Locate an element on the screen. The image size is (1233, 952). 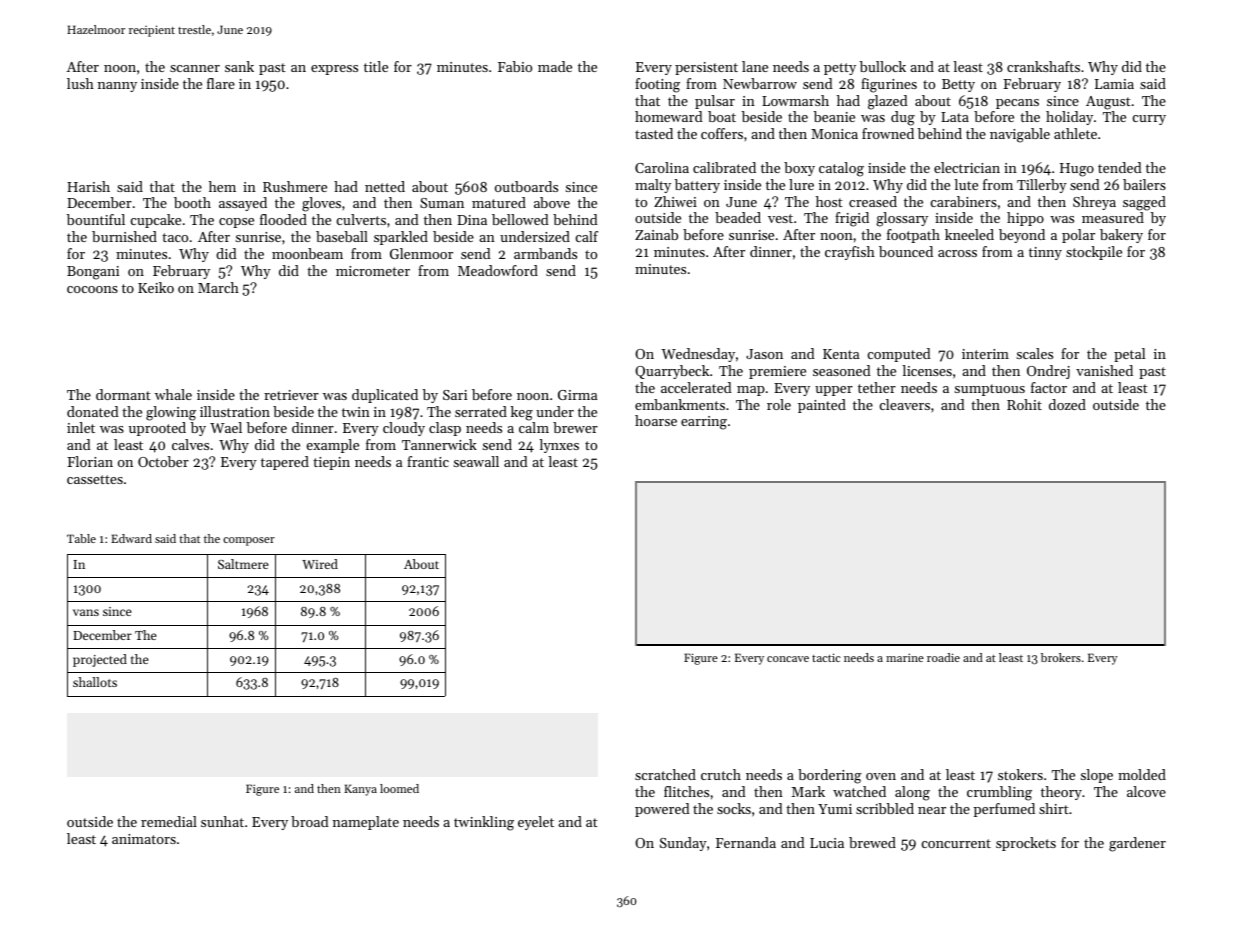
animators is located at coordinates (144, 839).
